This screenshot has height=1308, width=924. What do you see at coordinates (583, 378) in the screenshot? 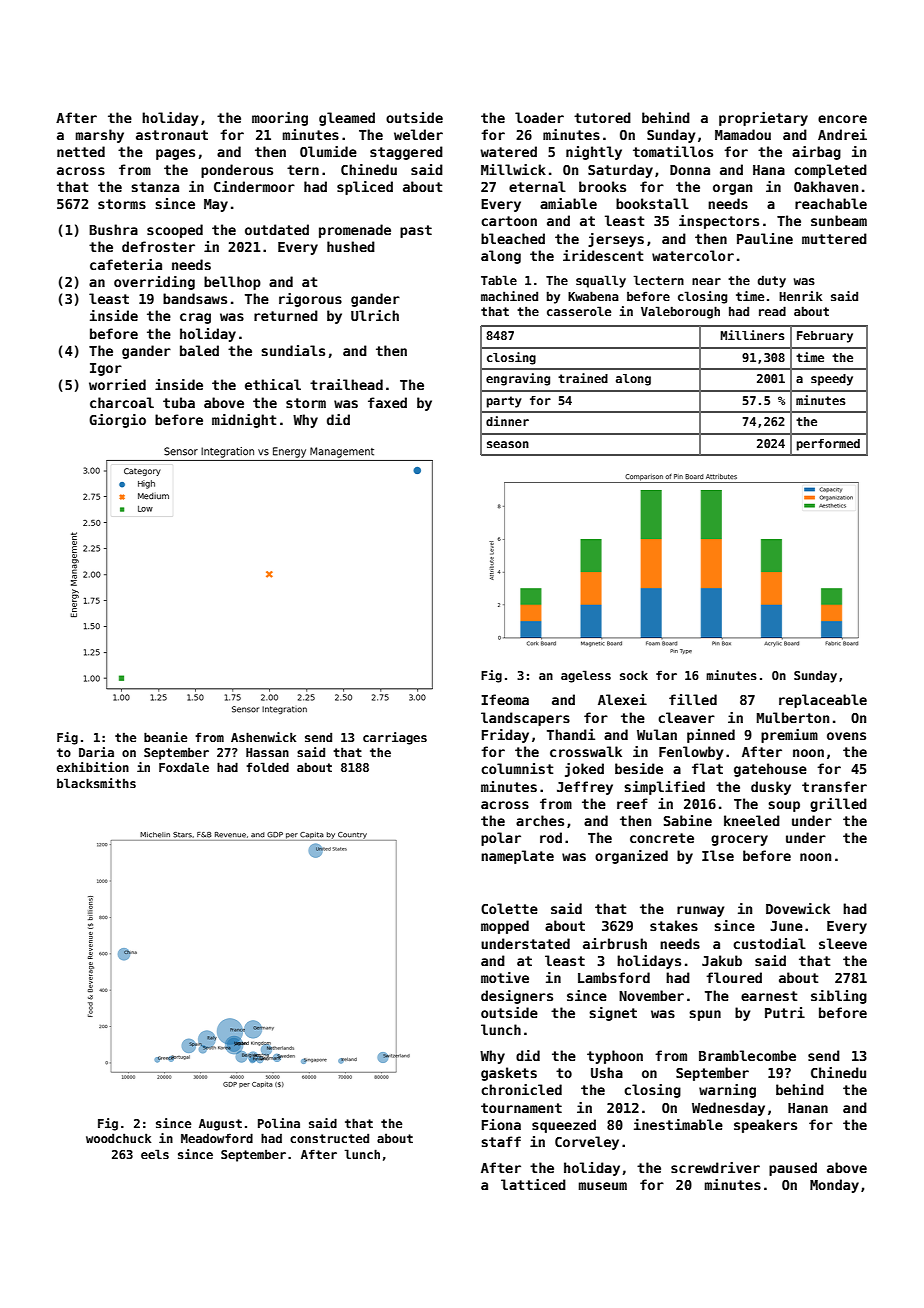
I see `trained` at bounding box center [583, 378].
